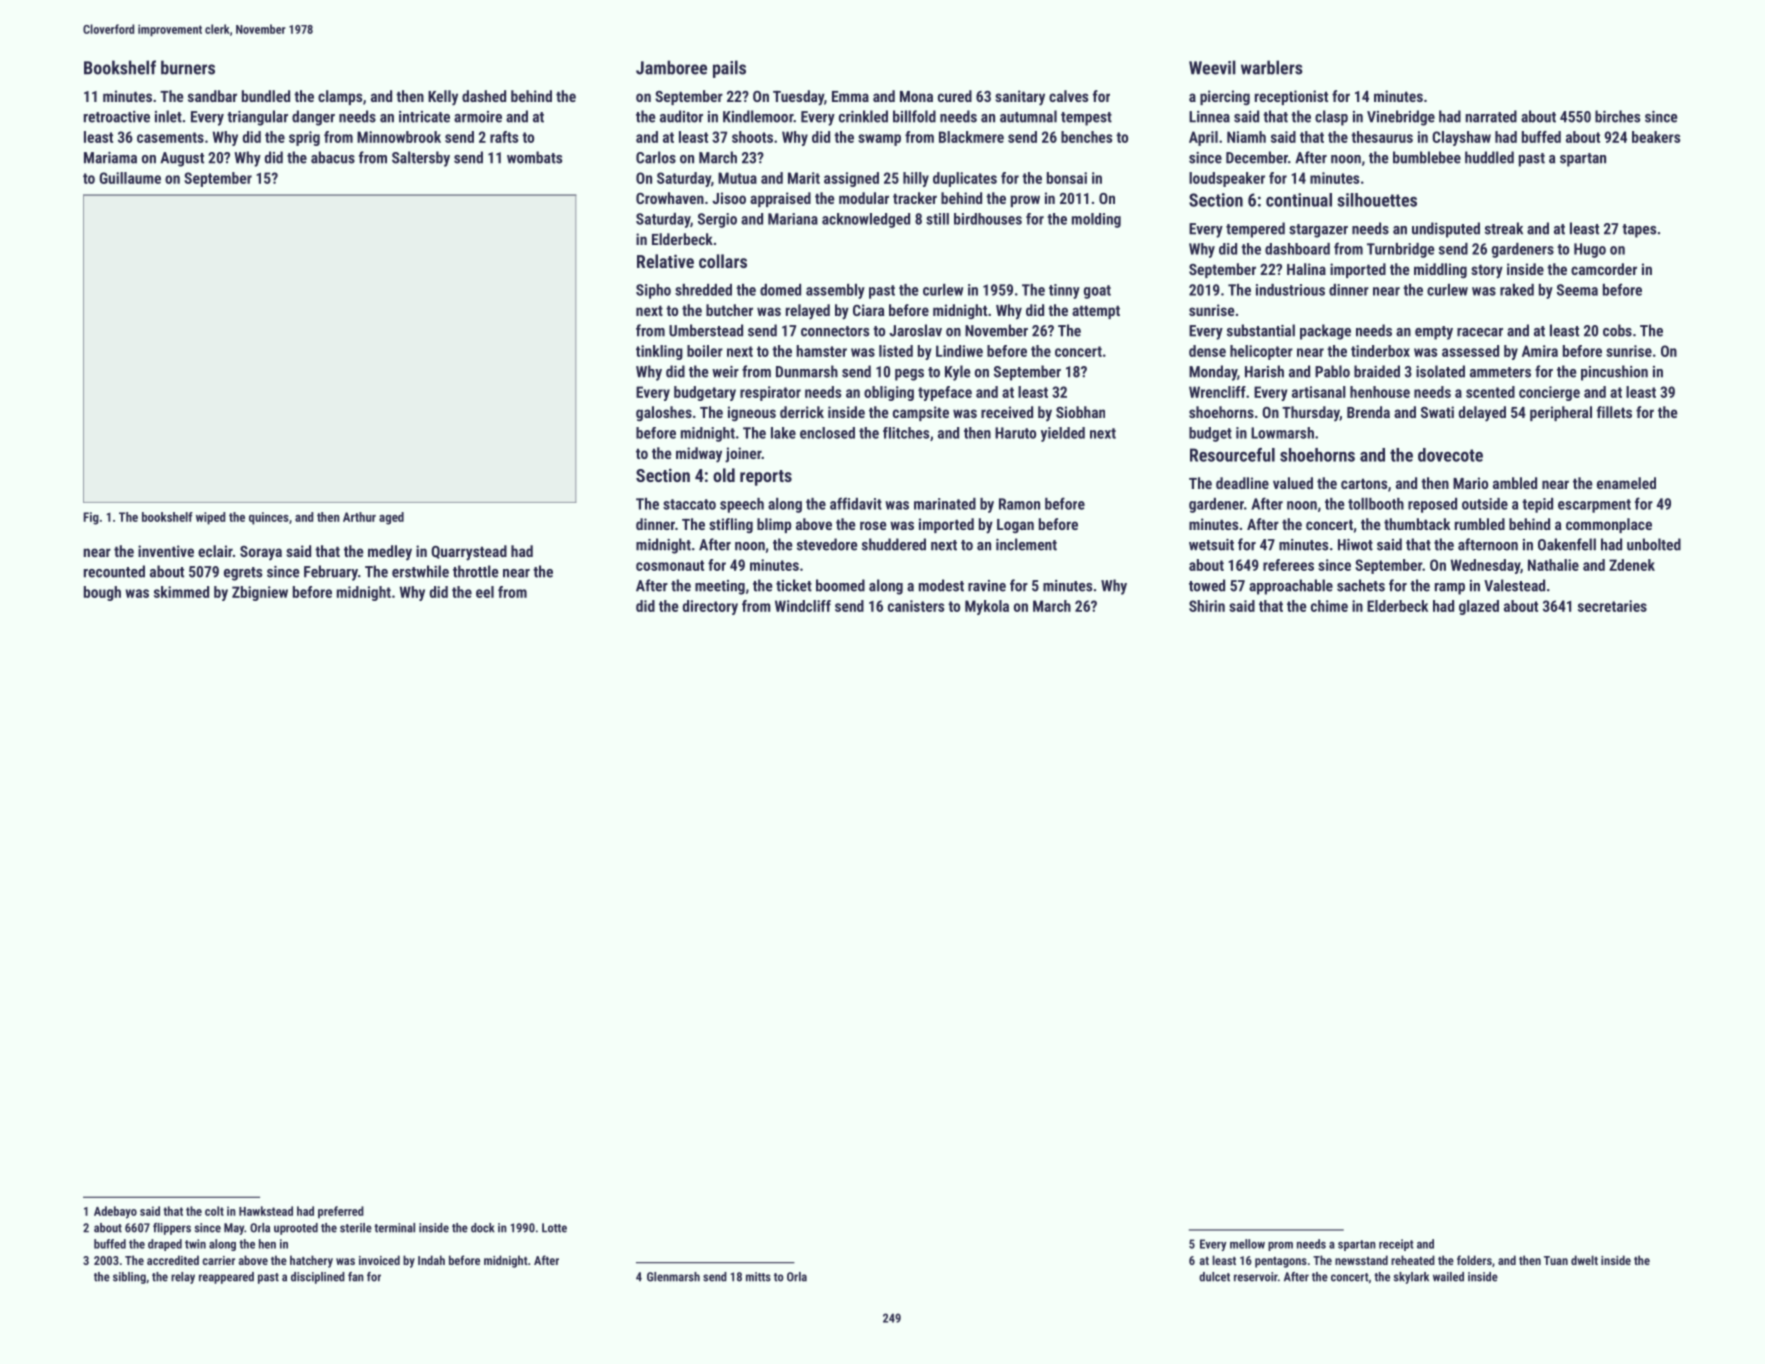 Image resolution: width=1765 pixels, height=1364 pixels. I want to click on dock, so click(483, 1228).
